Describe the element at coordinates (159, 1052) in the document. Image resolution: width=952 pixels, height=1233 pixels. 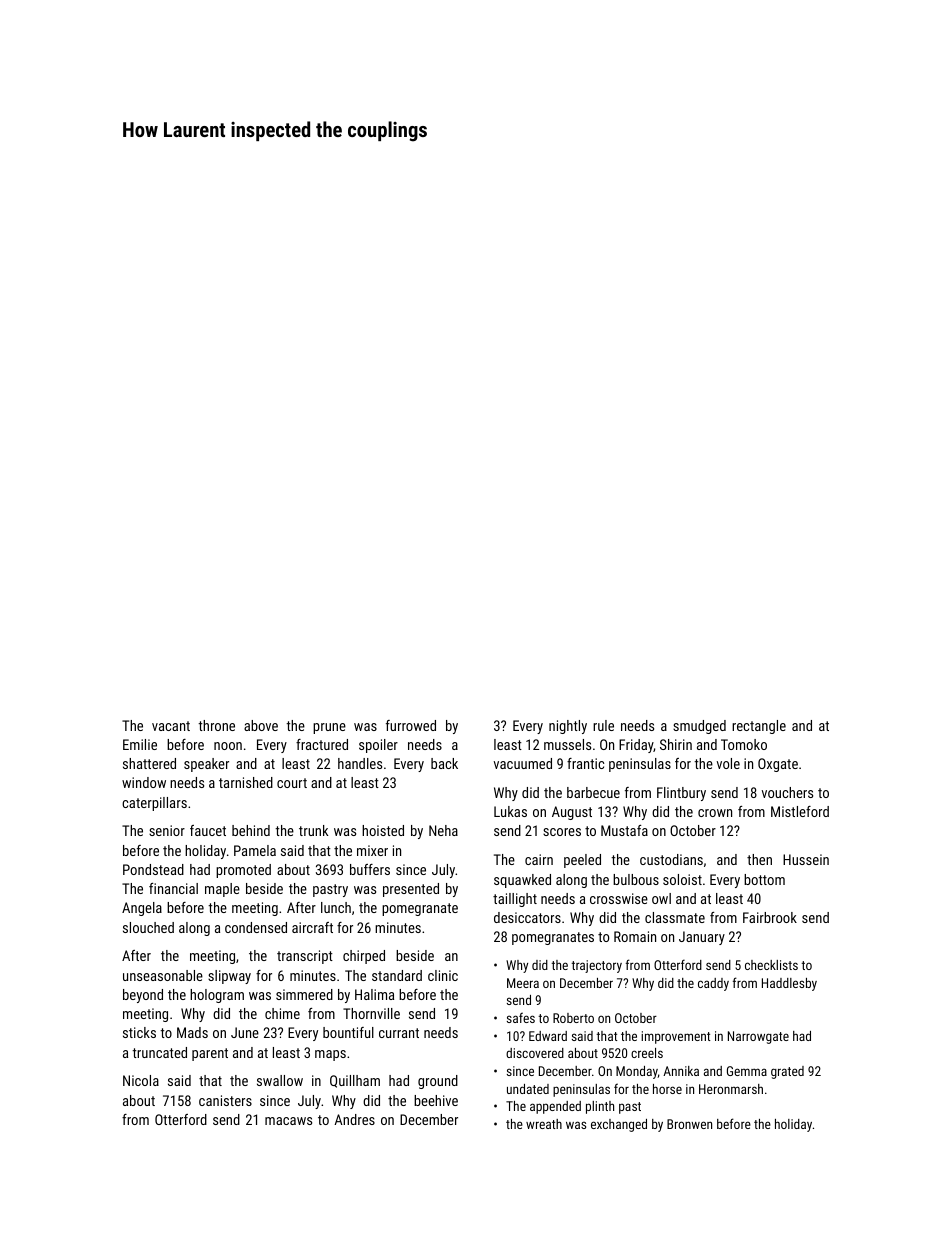
I see `truncated` at that location.
